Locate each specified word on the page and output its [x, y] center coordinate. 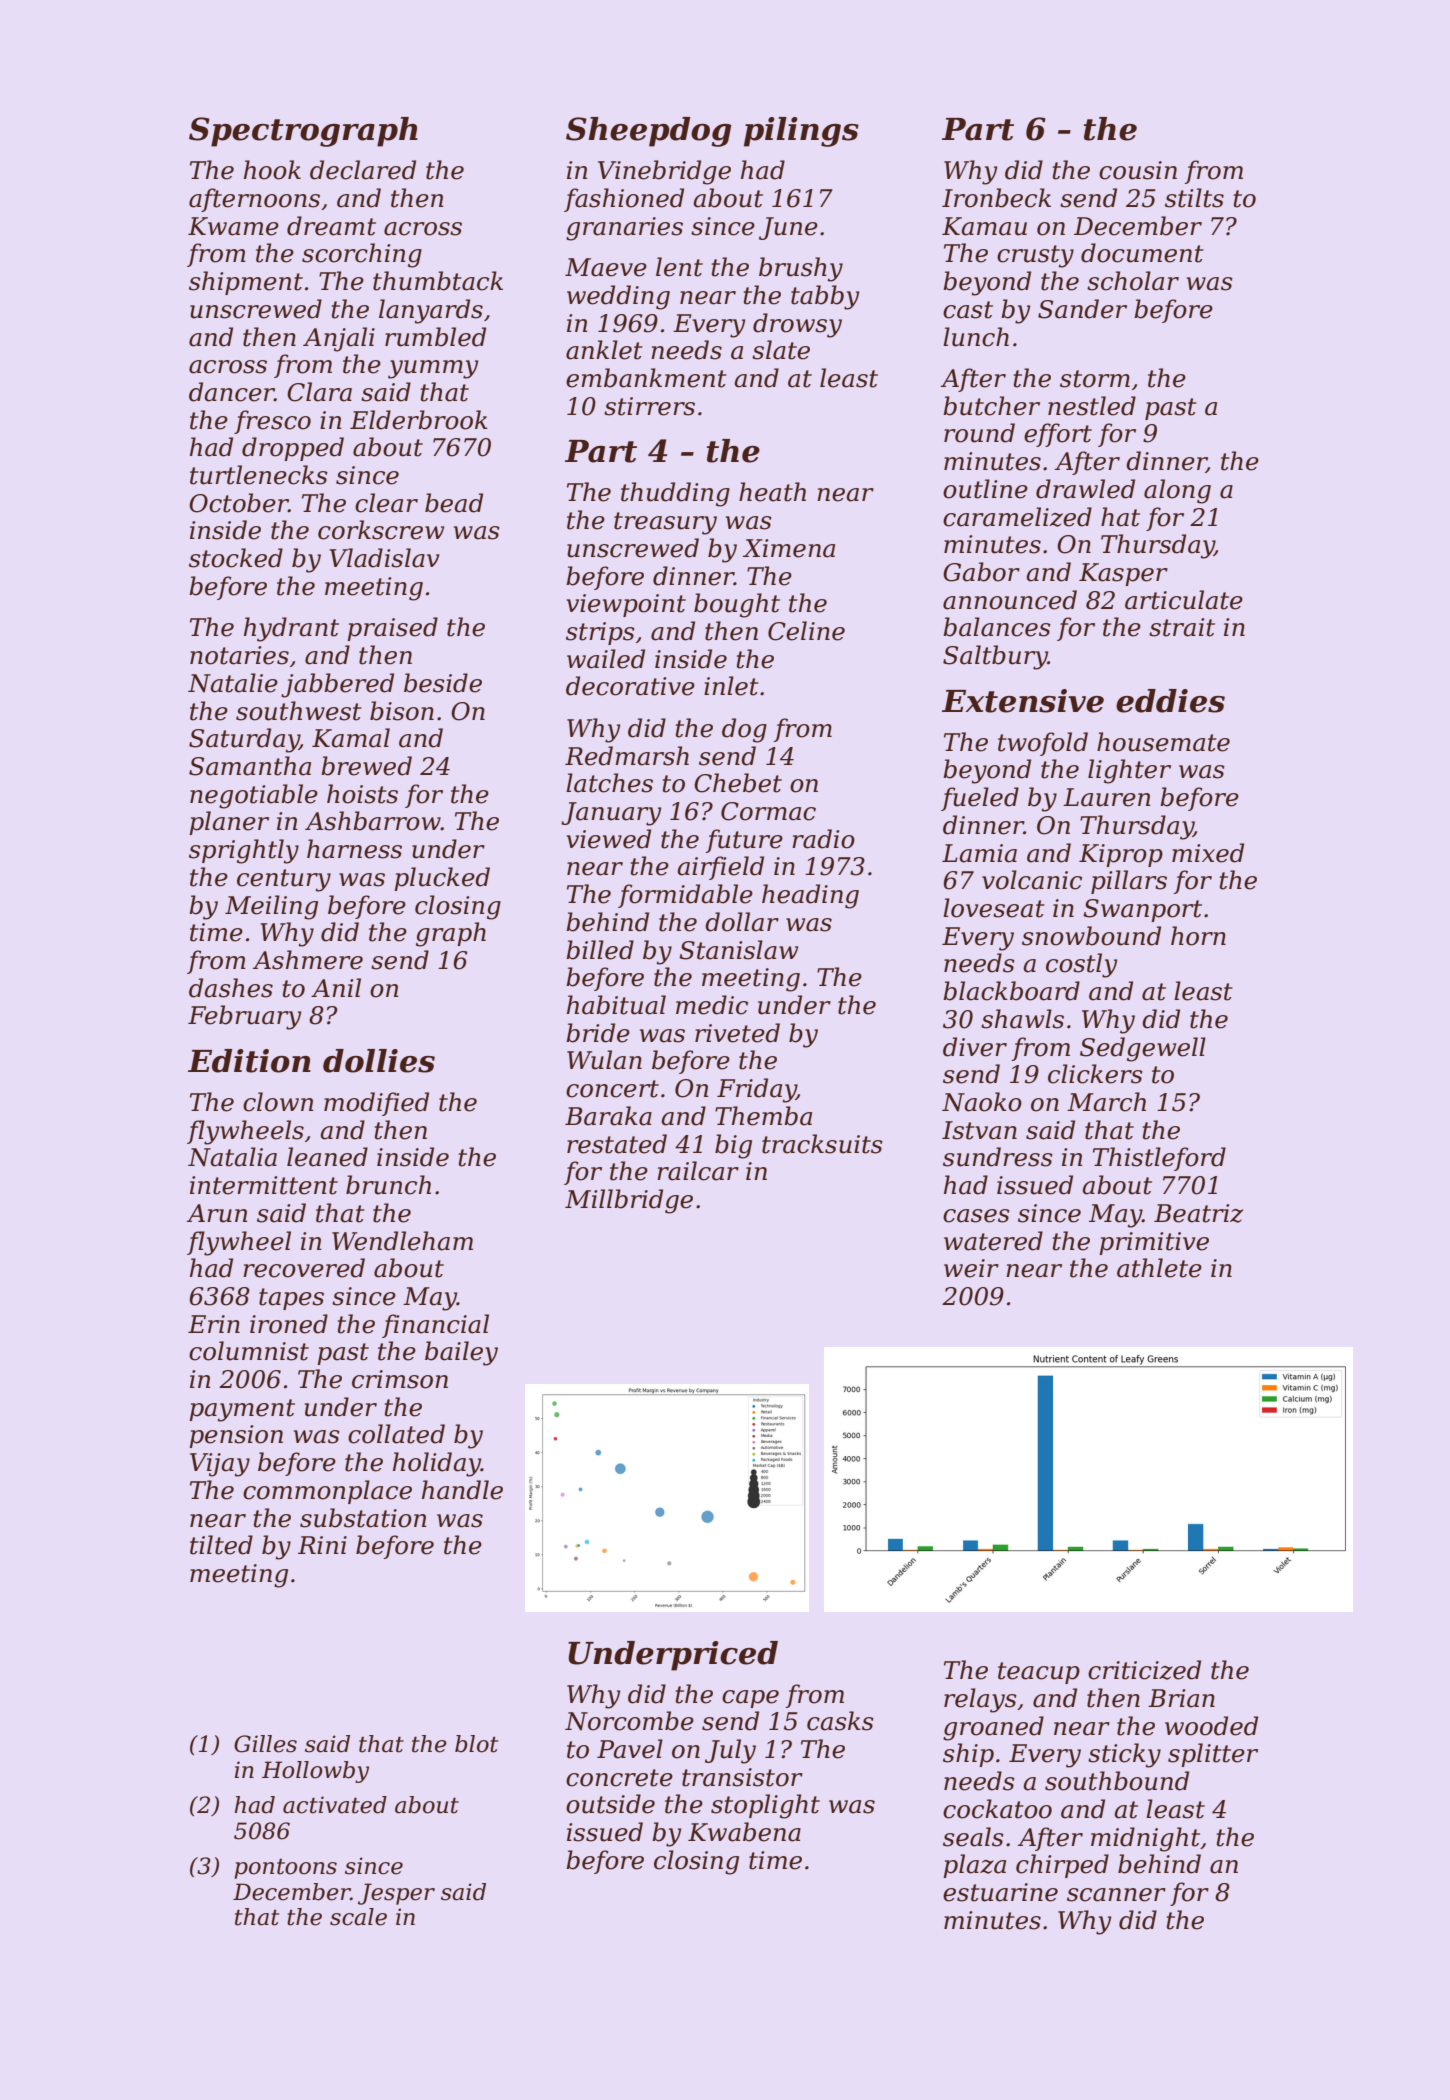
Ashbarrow [373, 821]
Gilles [265, 1744]
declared [363, 170]
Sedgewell [1143, 1049]
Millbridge [629, 1201]
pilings [801, 132]
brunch [388, 1185]
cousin [1138, 170]
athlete [1159, 1268]
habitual [616, 1005]
